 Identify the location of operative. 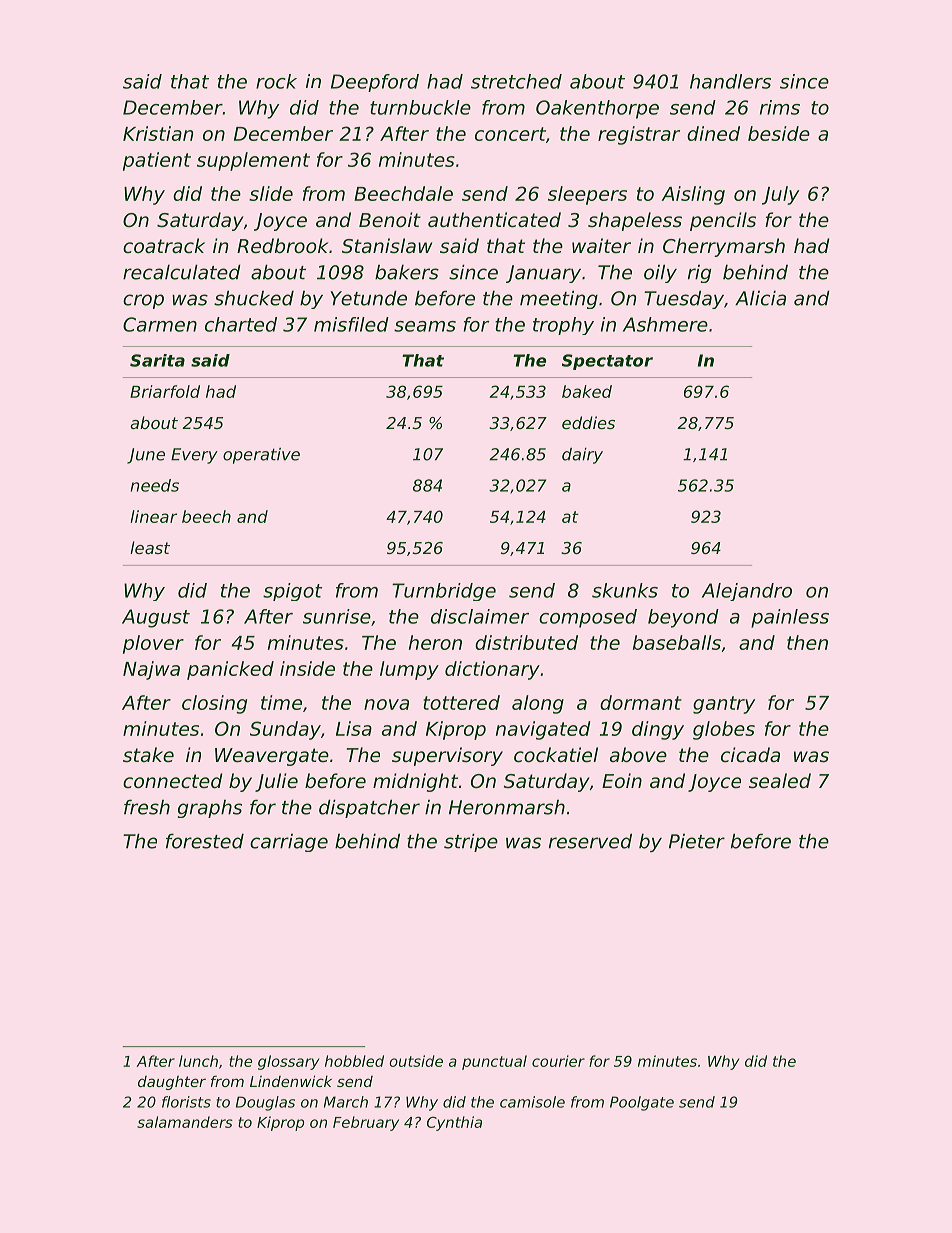
(261, 456).
